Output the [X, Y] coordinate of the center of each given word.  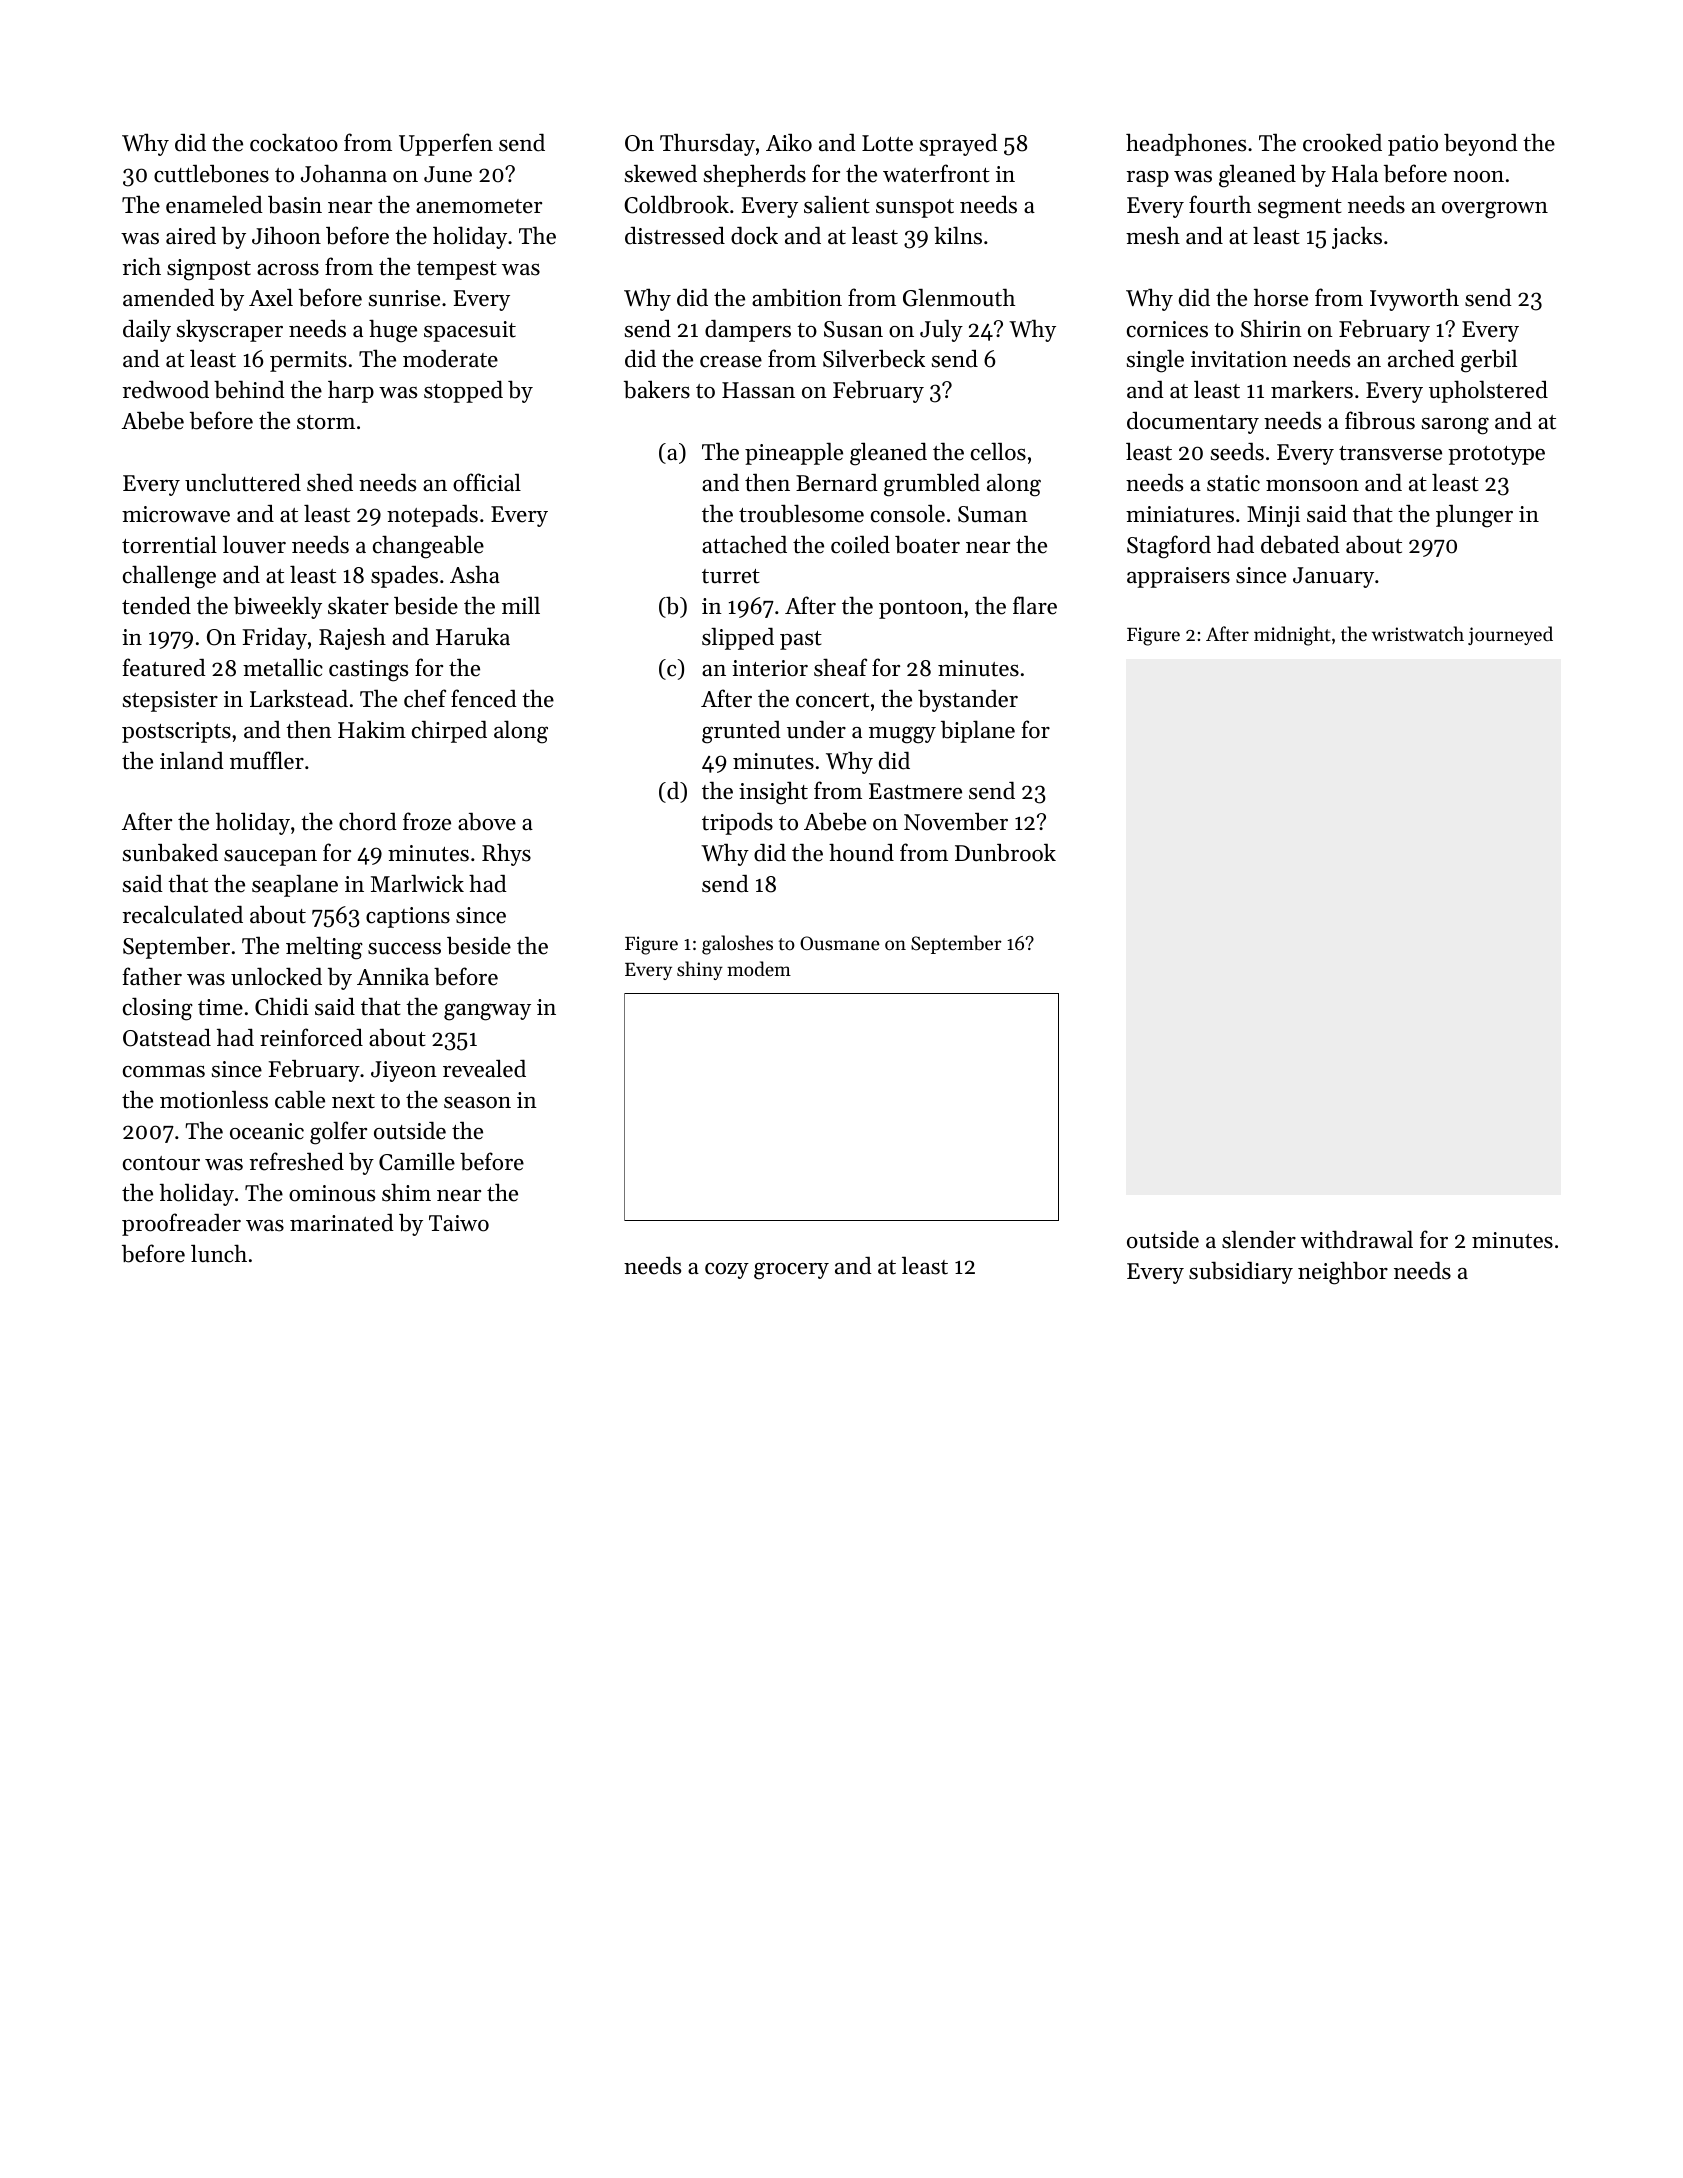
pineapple [794, 453]
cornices [1167, 329]
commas [164, 1072]
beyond [1481, 144]
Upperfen [446, 144]
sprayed [959, 145]
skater [358, 606]
